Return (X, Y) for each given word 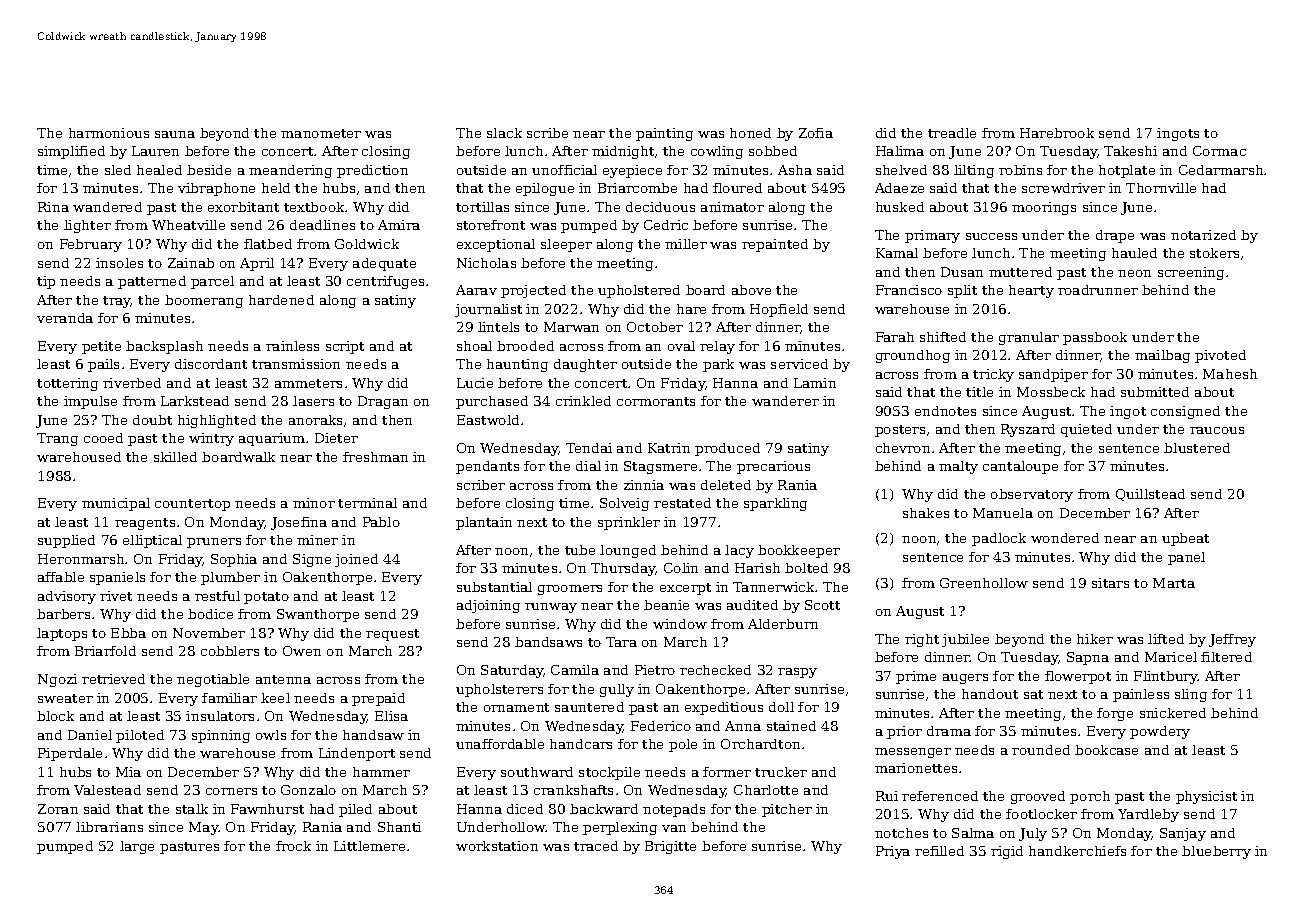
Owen (302, 651)
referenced (940, 796)
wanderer (785, 401)
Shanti (399, 827)
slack (504, 133)
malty (958, 467)
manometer (321, 133)
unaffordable (500, 744)
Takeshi (1130, 151)
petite (101, 347)
